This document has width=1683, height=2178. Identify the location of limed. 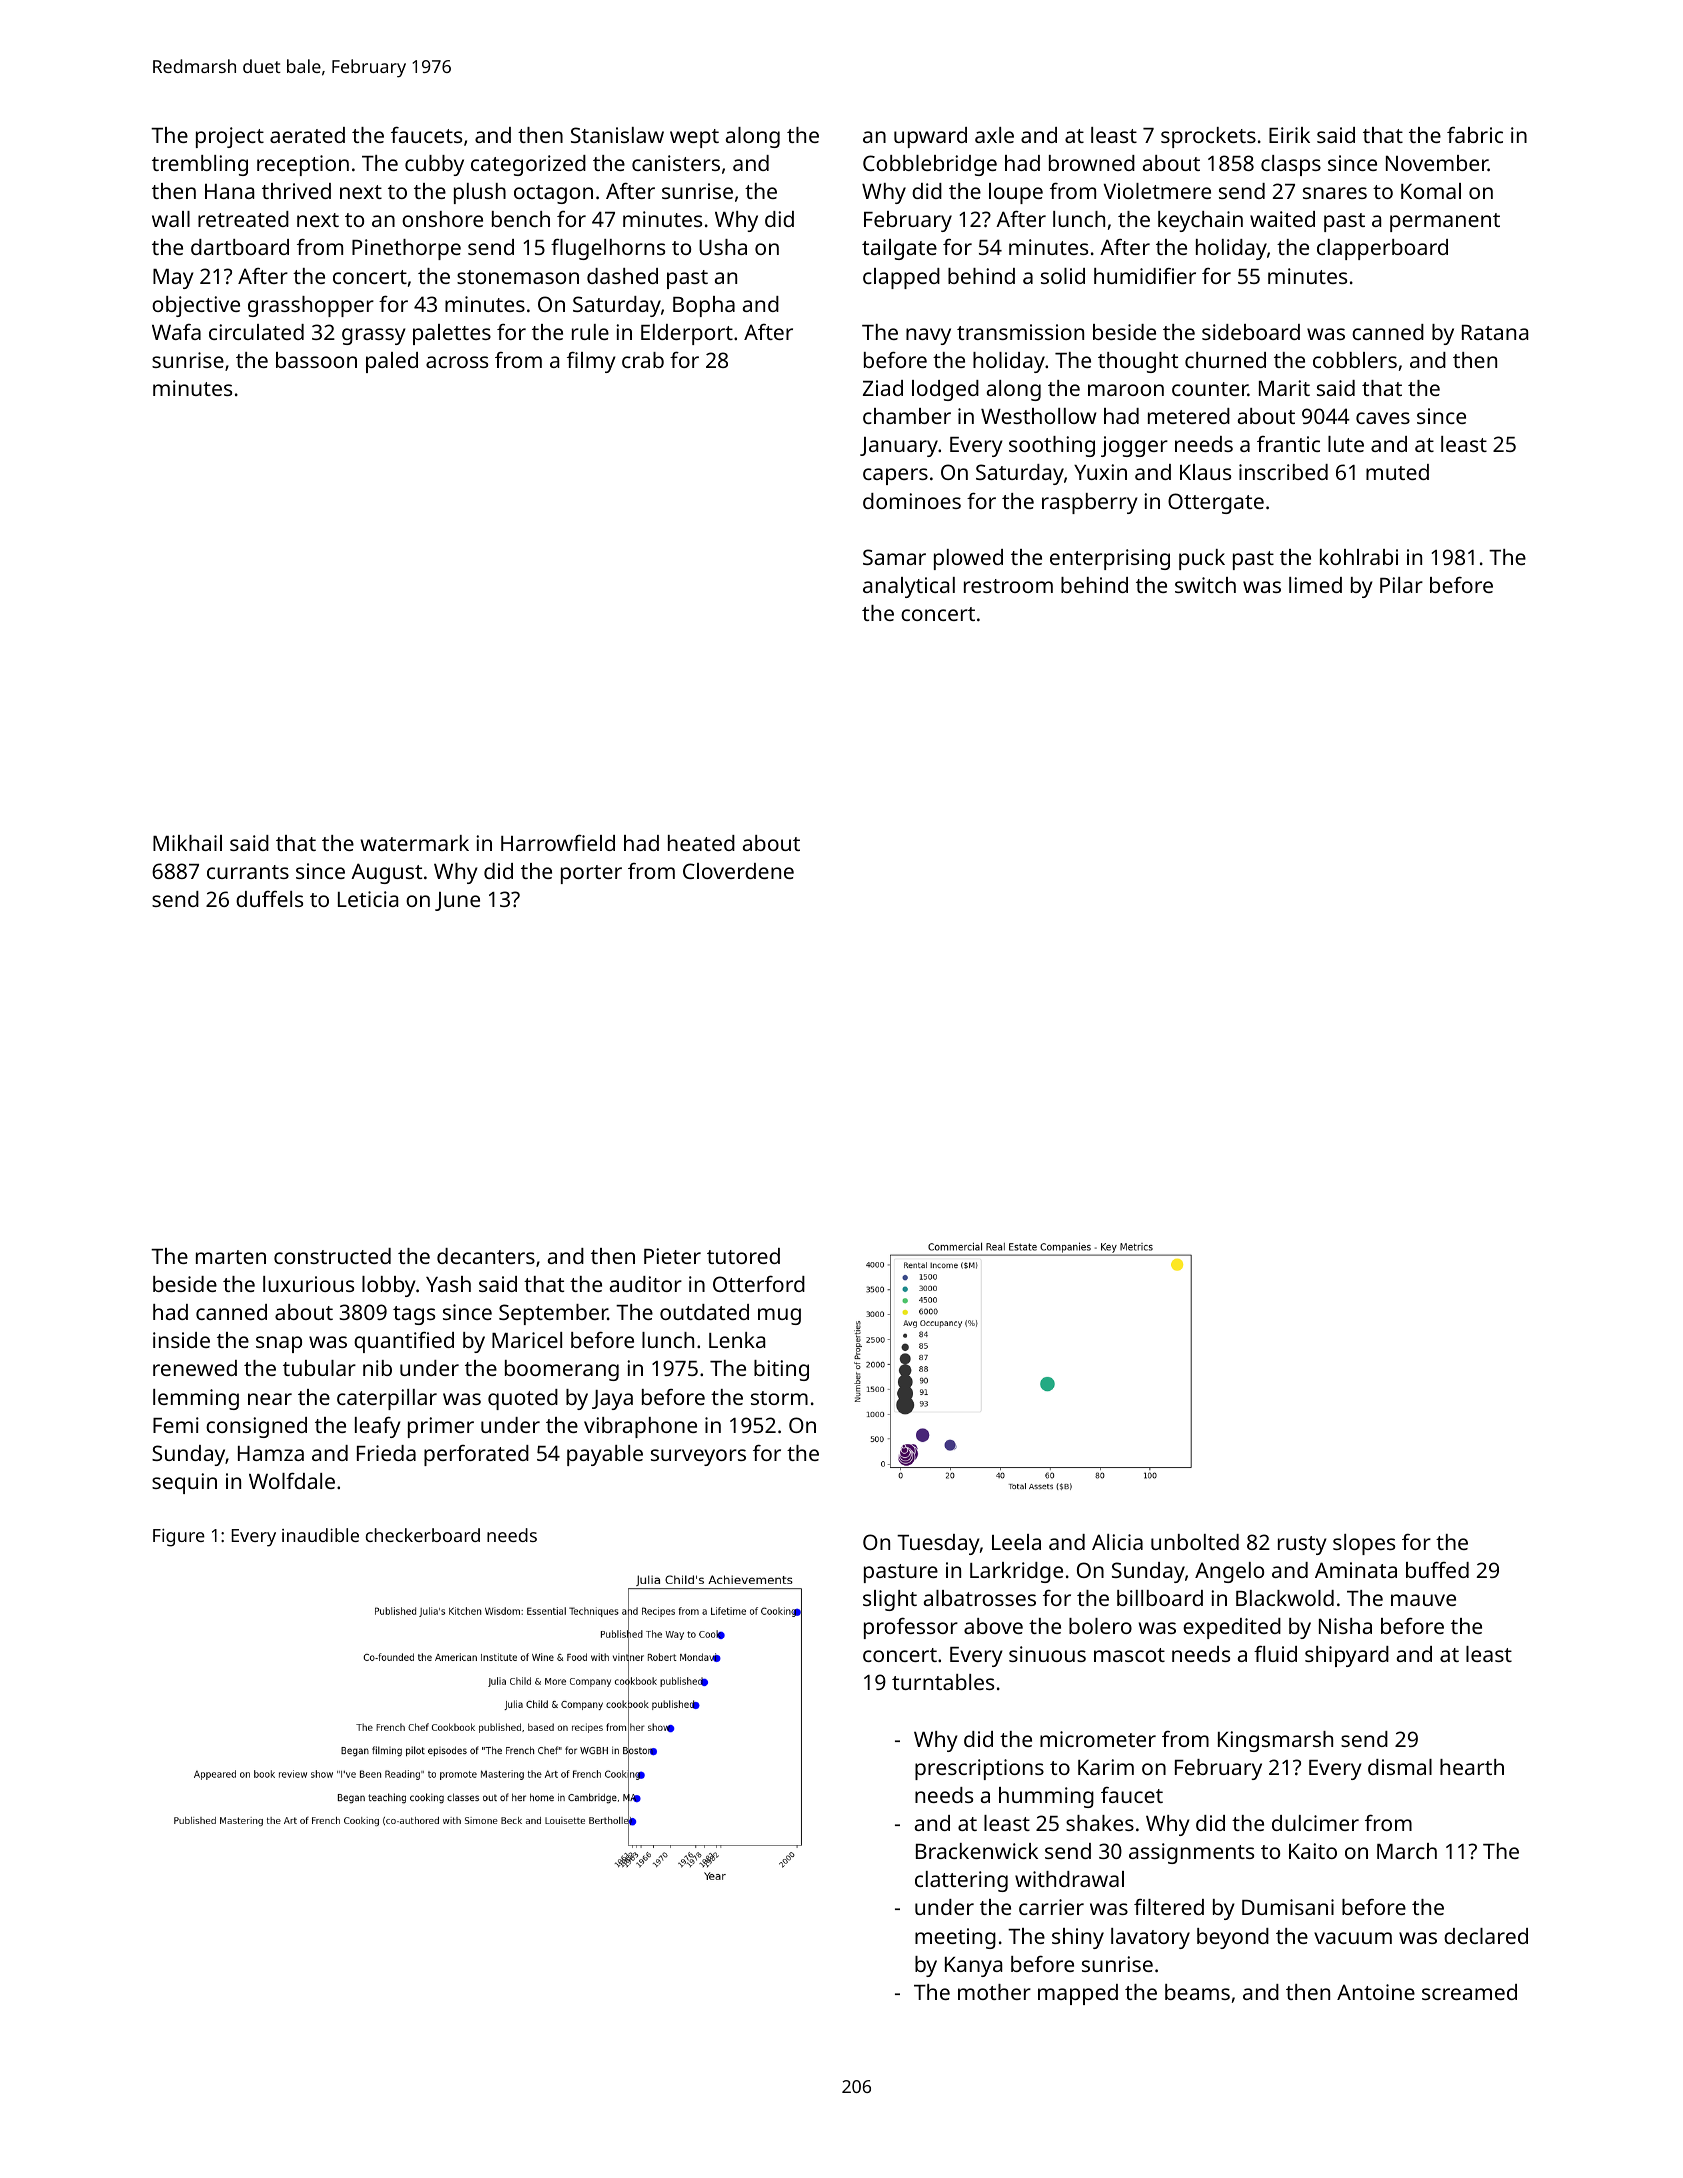
(1315, 585).
